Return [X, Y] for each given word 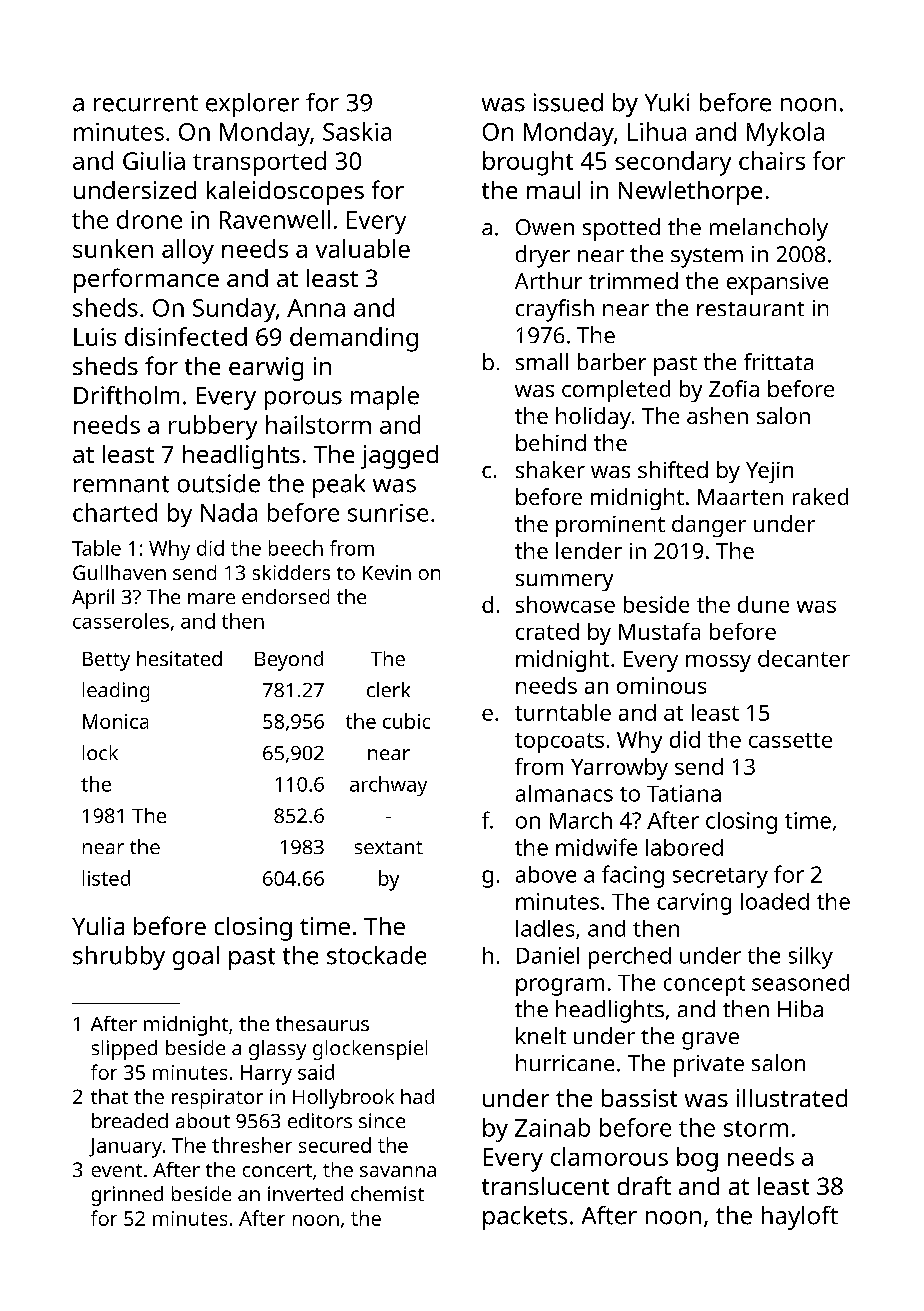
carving [694, 904]
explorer [252, 105]
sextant [389, 847]
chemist [387, 1193]
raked [820, 496]
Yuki [667, 102]
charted [115, 512]
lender [589, 550]
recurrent [146, 103]
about [203, 1120]
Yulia [98, 926]
